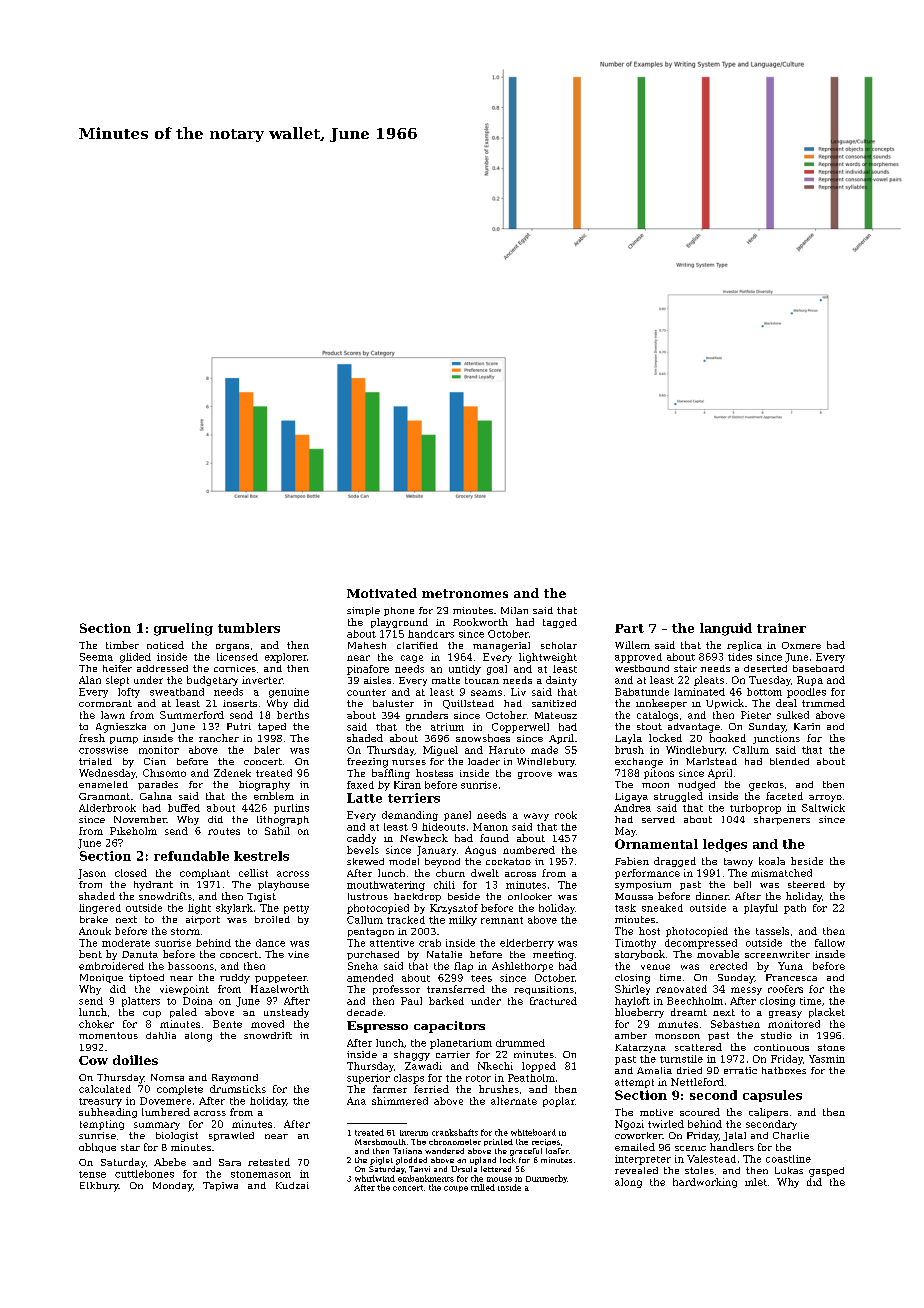 The image size is (924, 1308). Describe the element at coordinates (183, 629) in the screenshot. I see `grueling` at that location.
